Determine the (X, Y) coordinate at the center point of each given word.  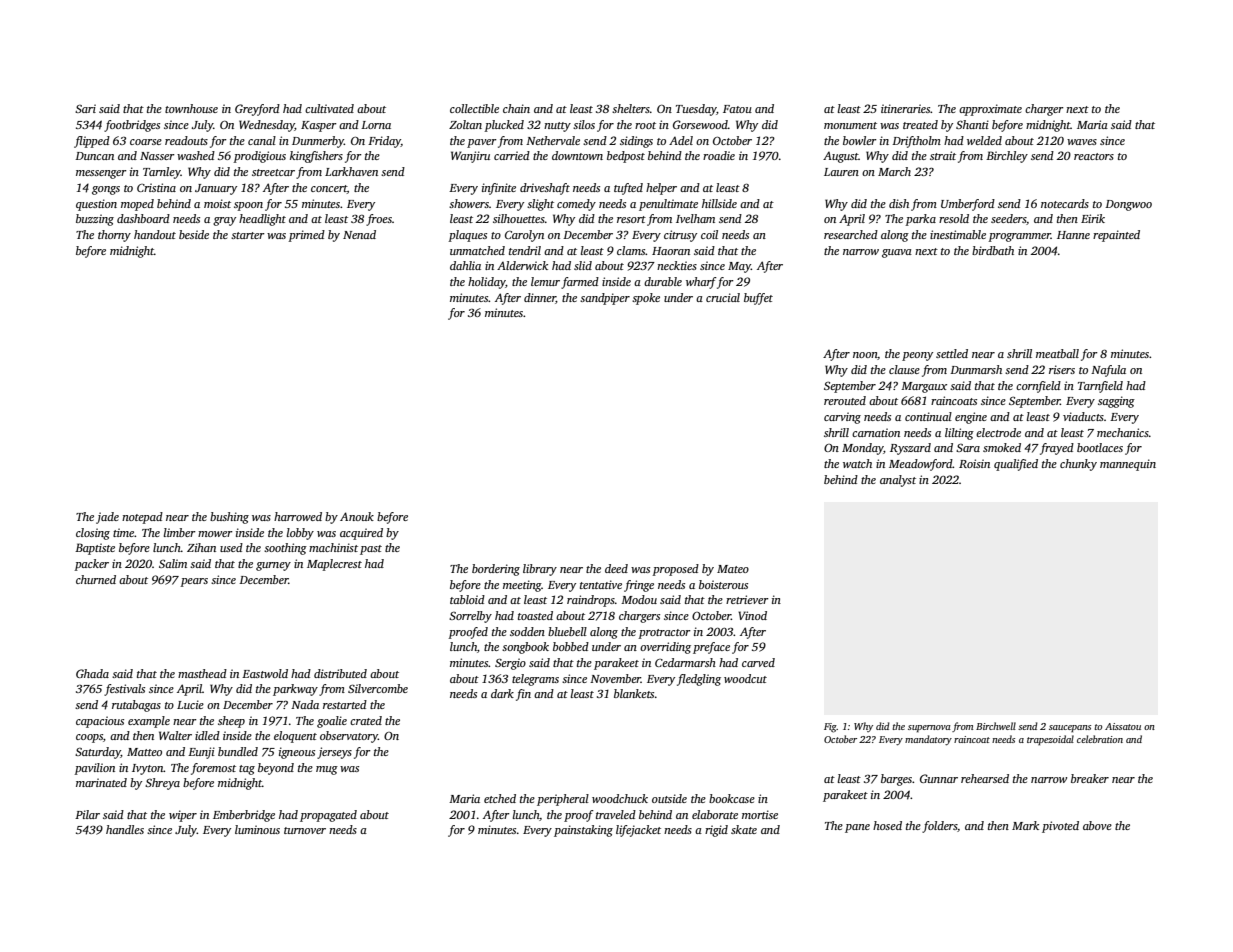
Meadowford (921, 465)
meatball (1057, 353)
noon (865, 356)
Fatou (737, 109)
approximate (990, 110)
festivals (124, 690)
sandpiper (605, 299)
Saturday (98, 753)
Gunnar (939, 778)
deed (616, 568)
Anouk (357, 516)
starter (248, 235)
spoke (646, 299)
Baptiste (95, 549)
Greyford (257, 110)
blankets (634, 693)
